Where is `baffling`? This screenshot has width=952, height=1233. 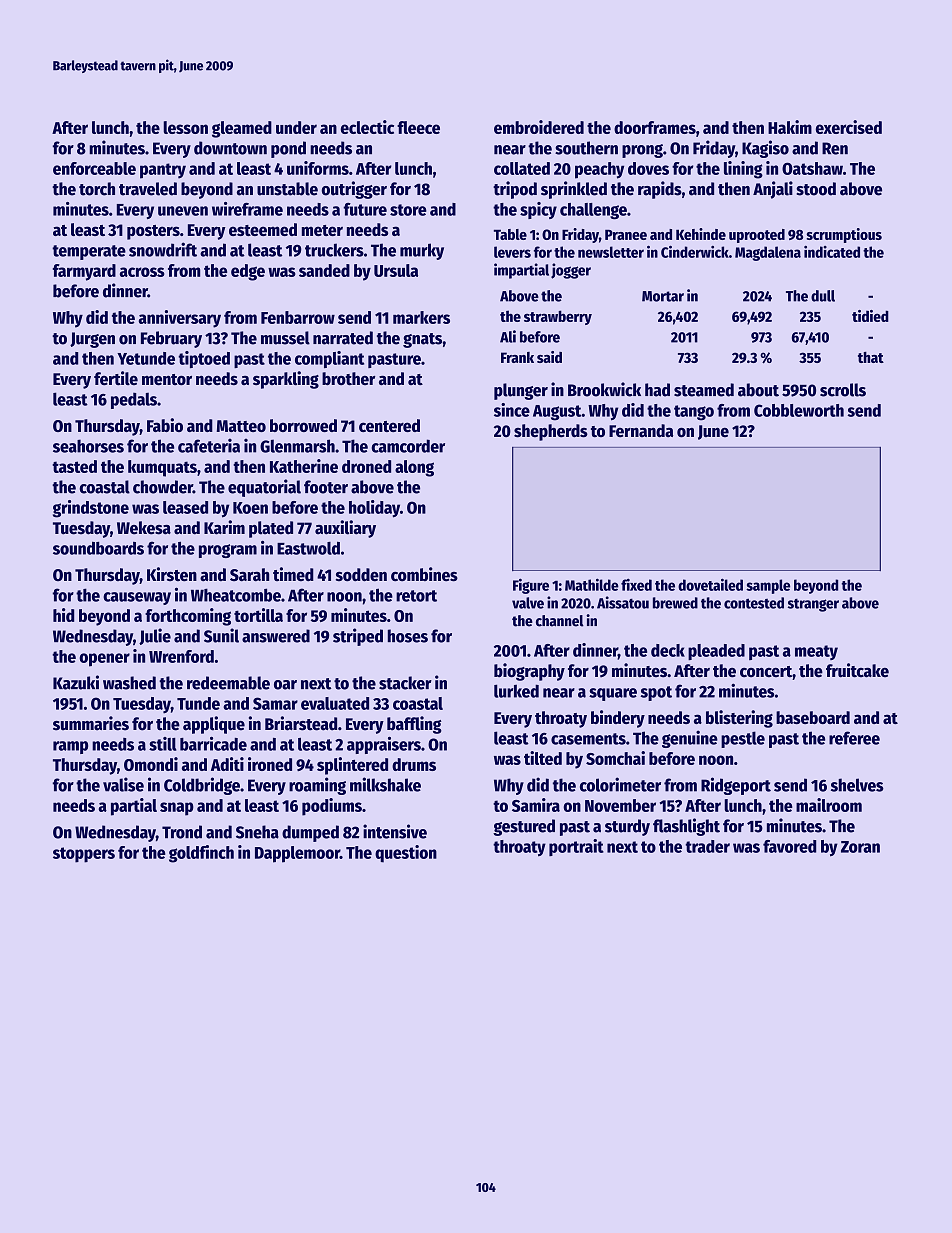
baffling is located at coordinates (414, 725).
